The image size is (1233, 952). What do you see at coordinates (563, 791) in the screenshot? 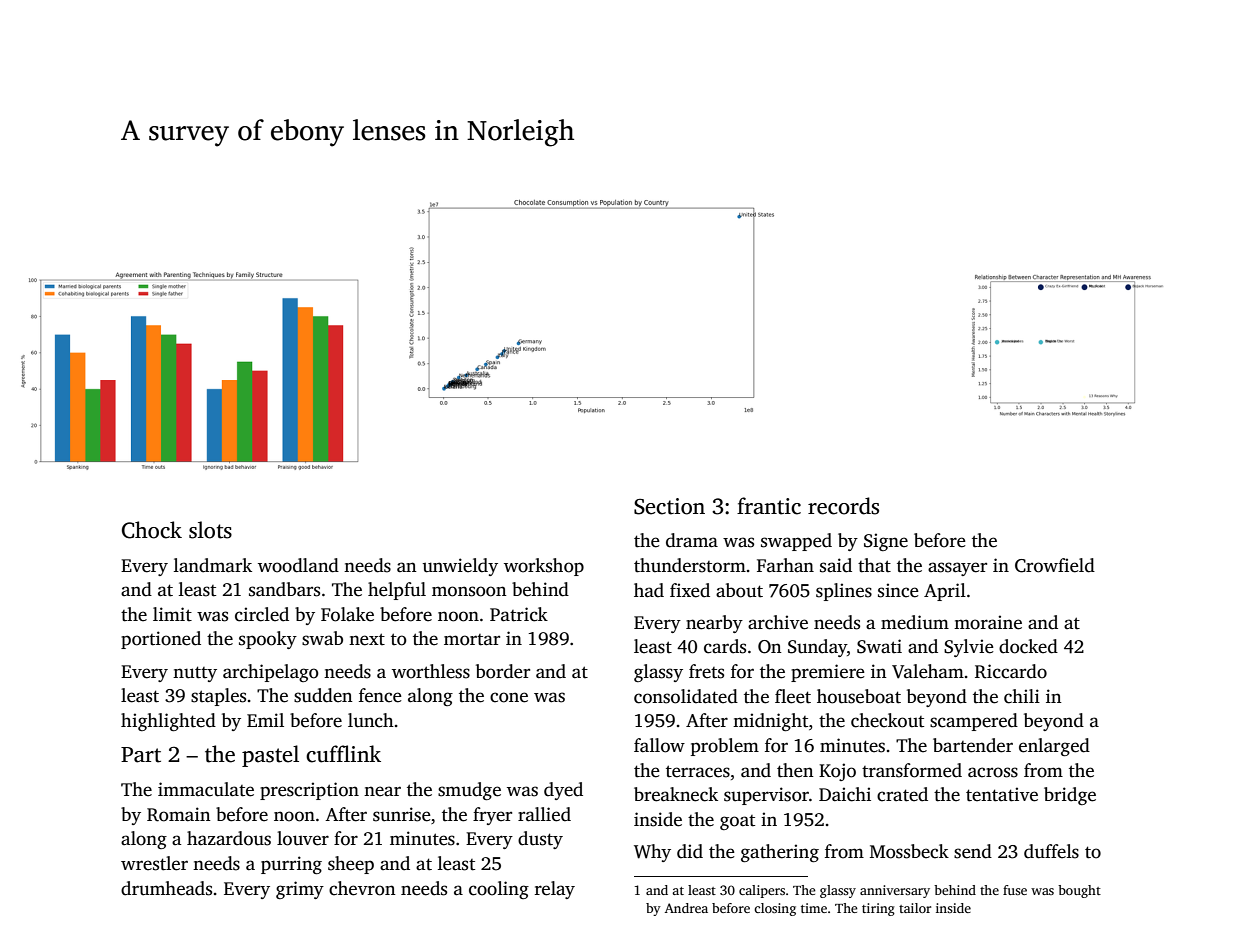
I see `dyed` at bounding box center [563, 791].
